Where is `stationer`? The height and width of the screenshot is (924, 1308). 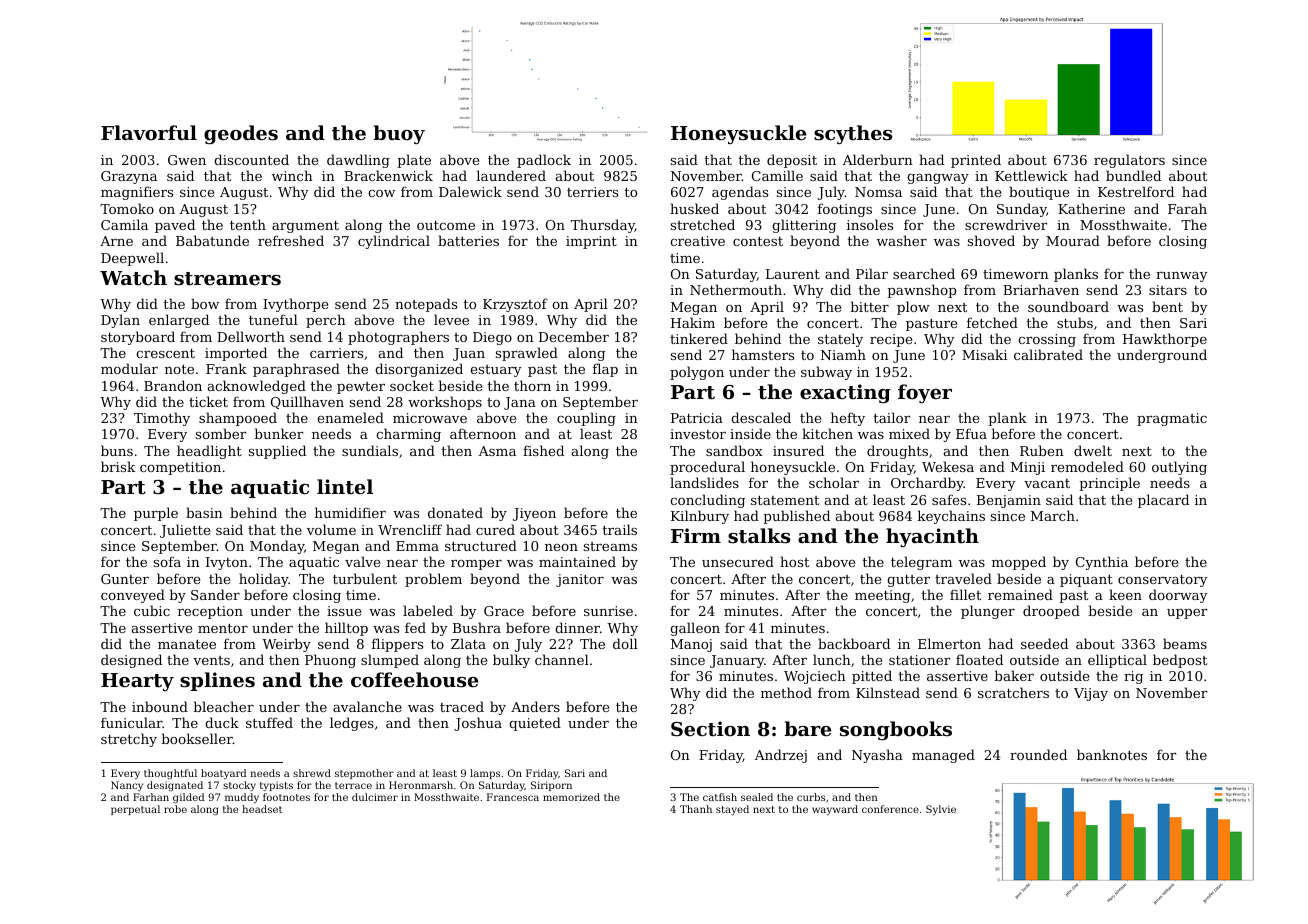 stationer is located at coordinates (920, 660).
